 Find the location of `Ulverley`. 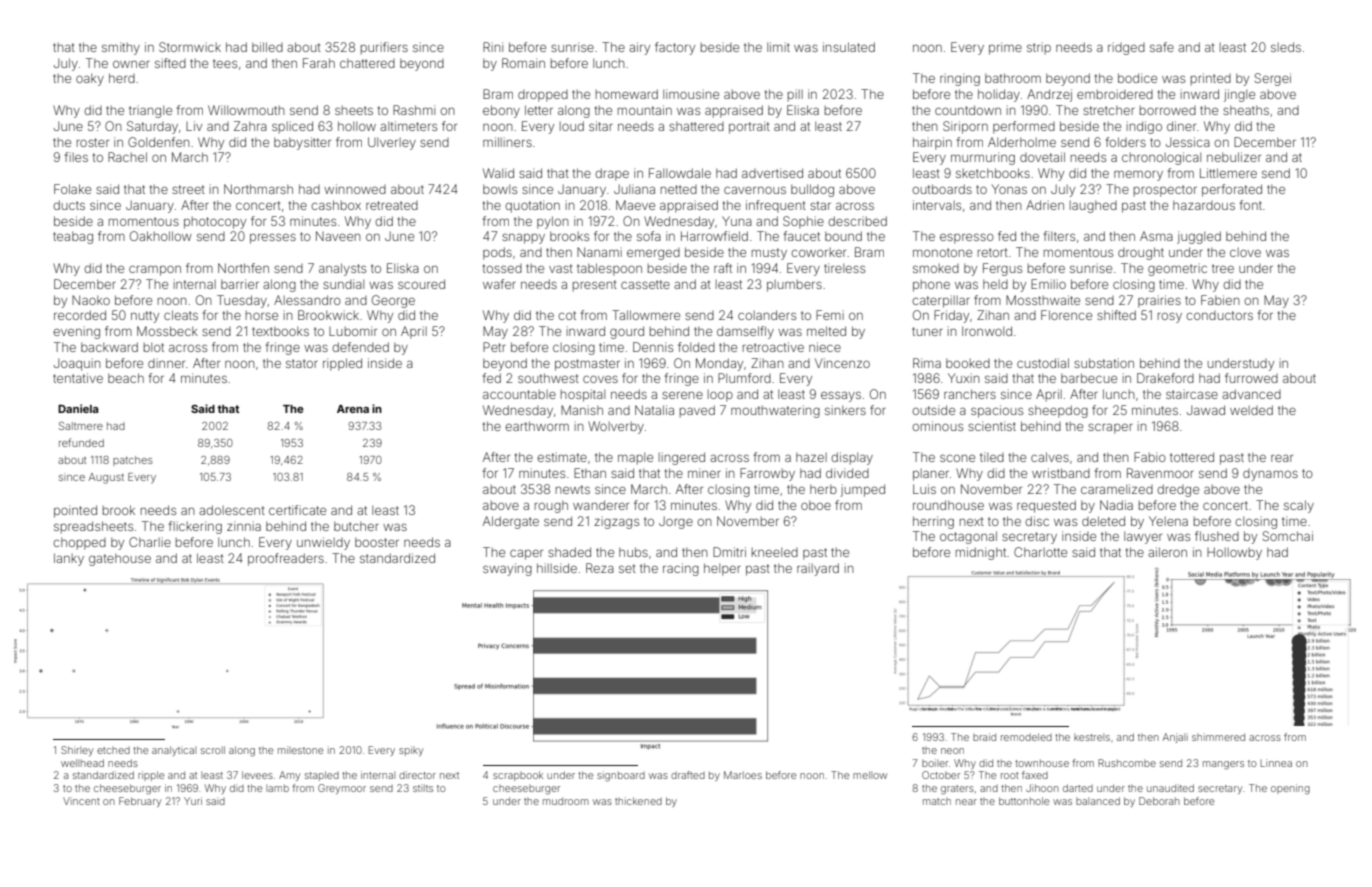

Ulverley is located at coordinates (392, 143).
